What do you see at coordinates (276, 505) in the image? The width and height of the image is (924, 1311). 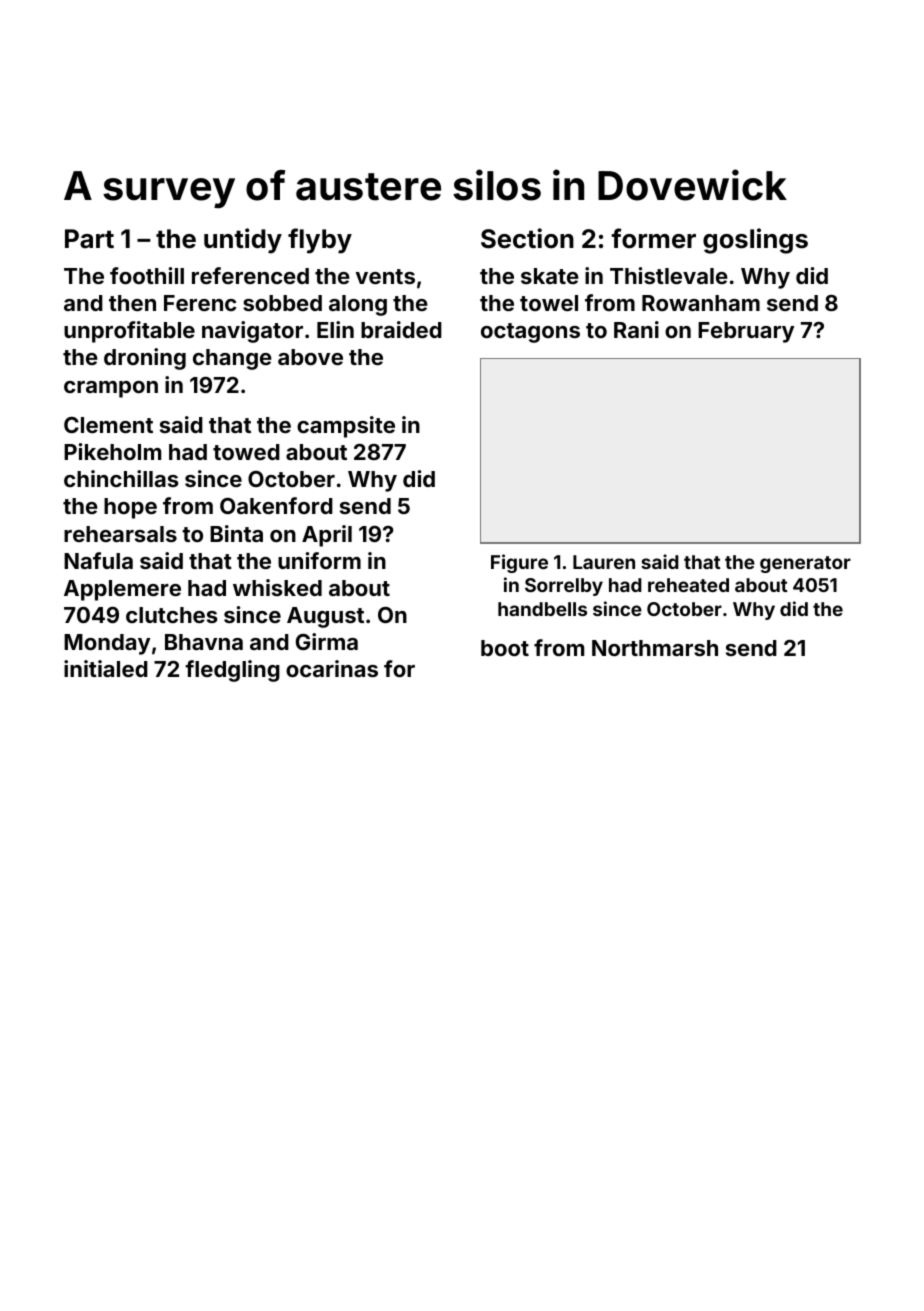 I see `Oakenford` at bounding box center [276, 505].
